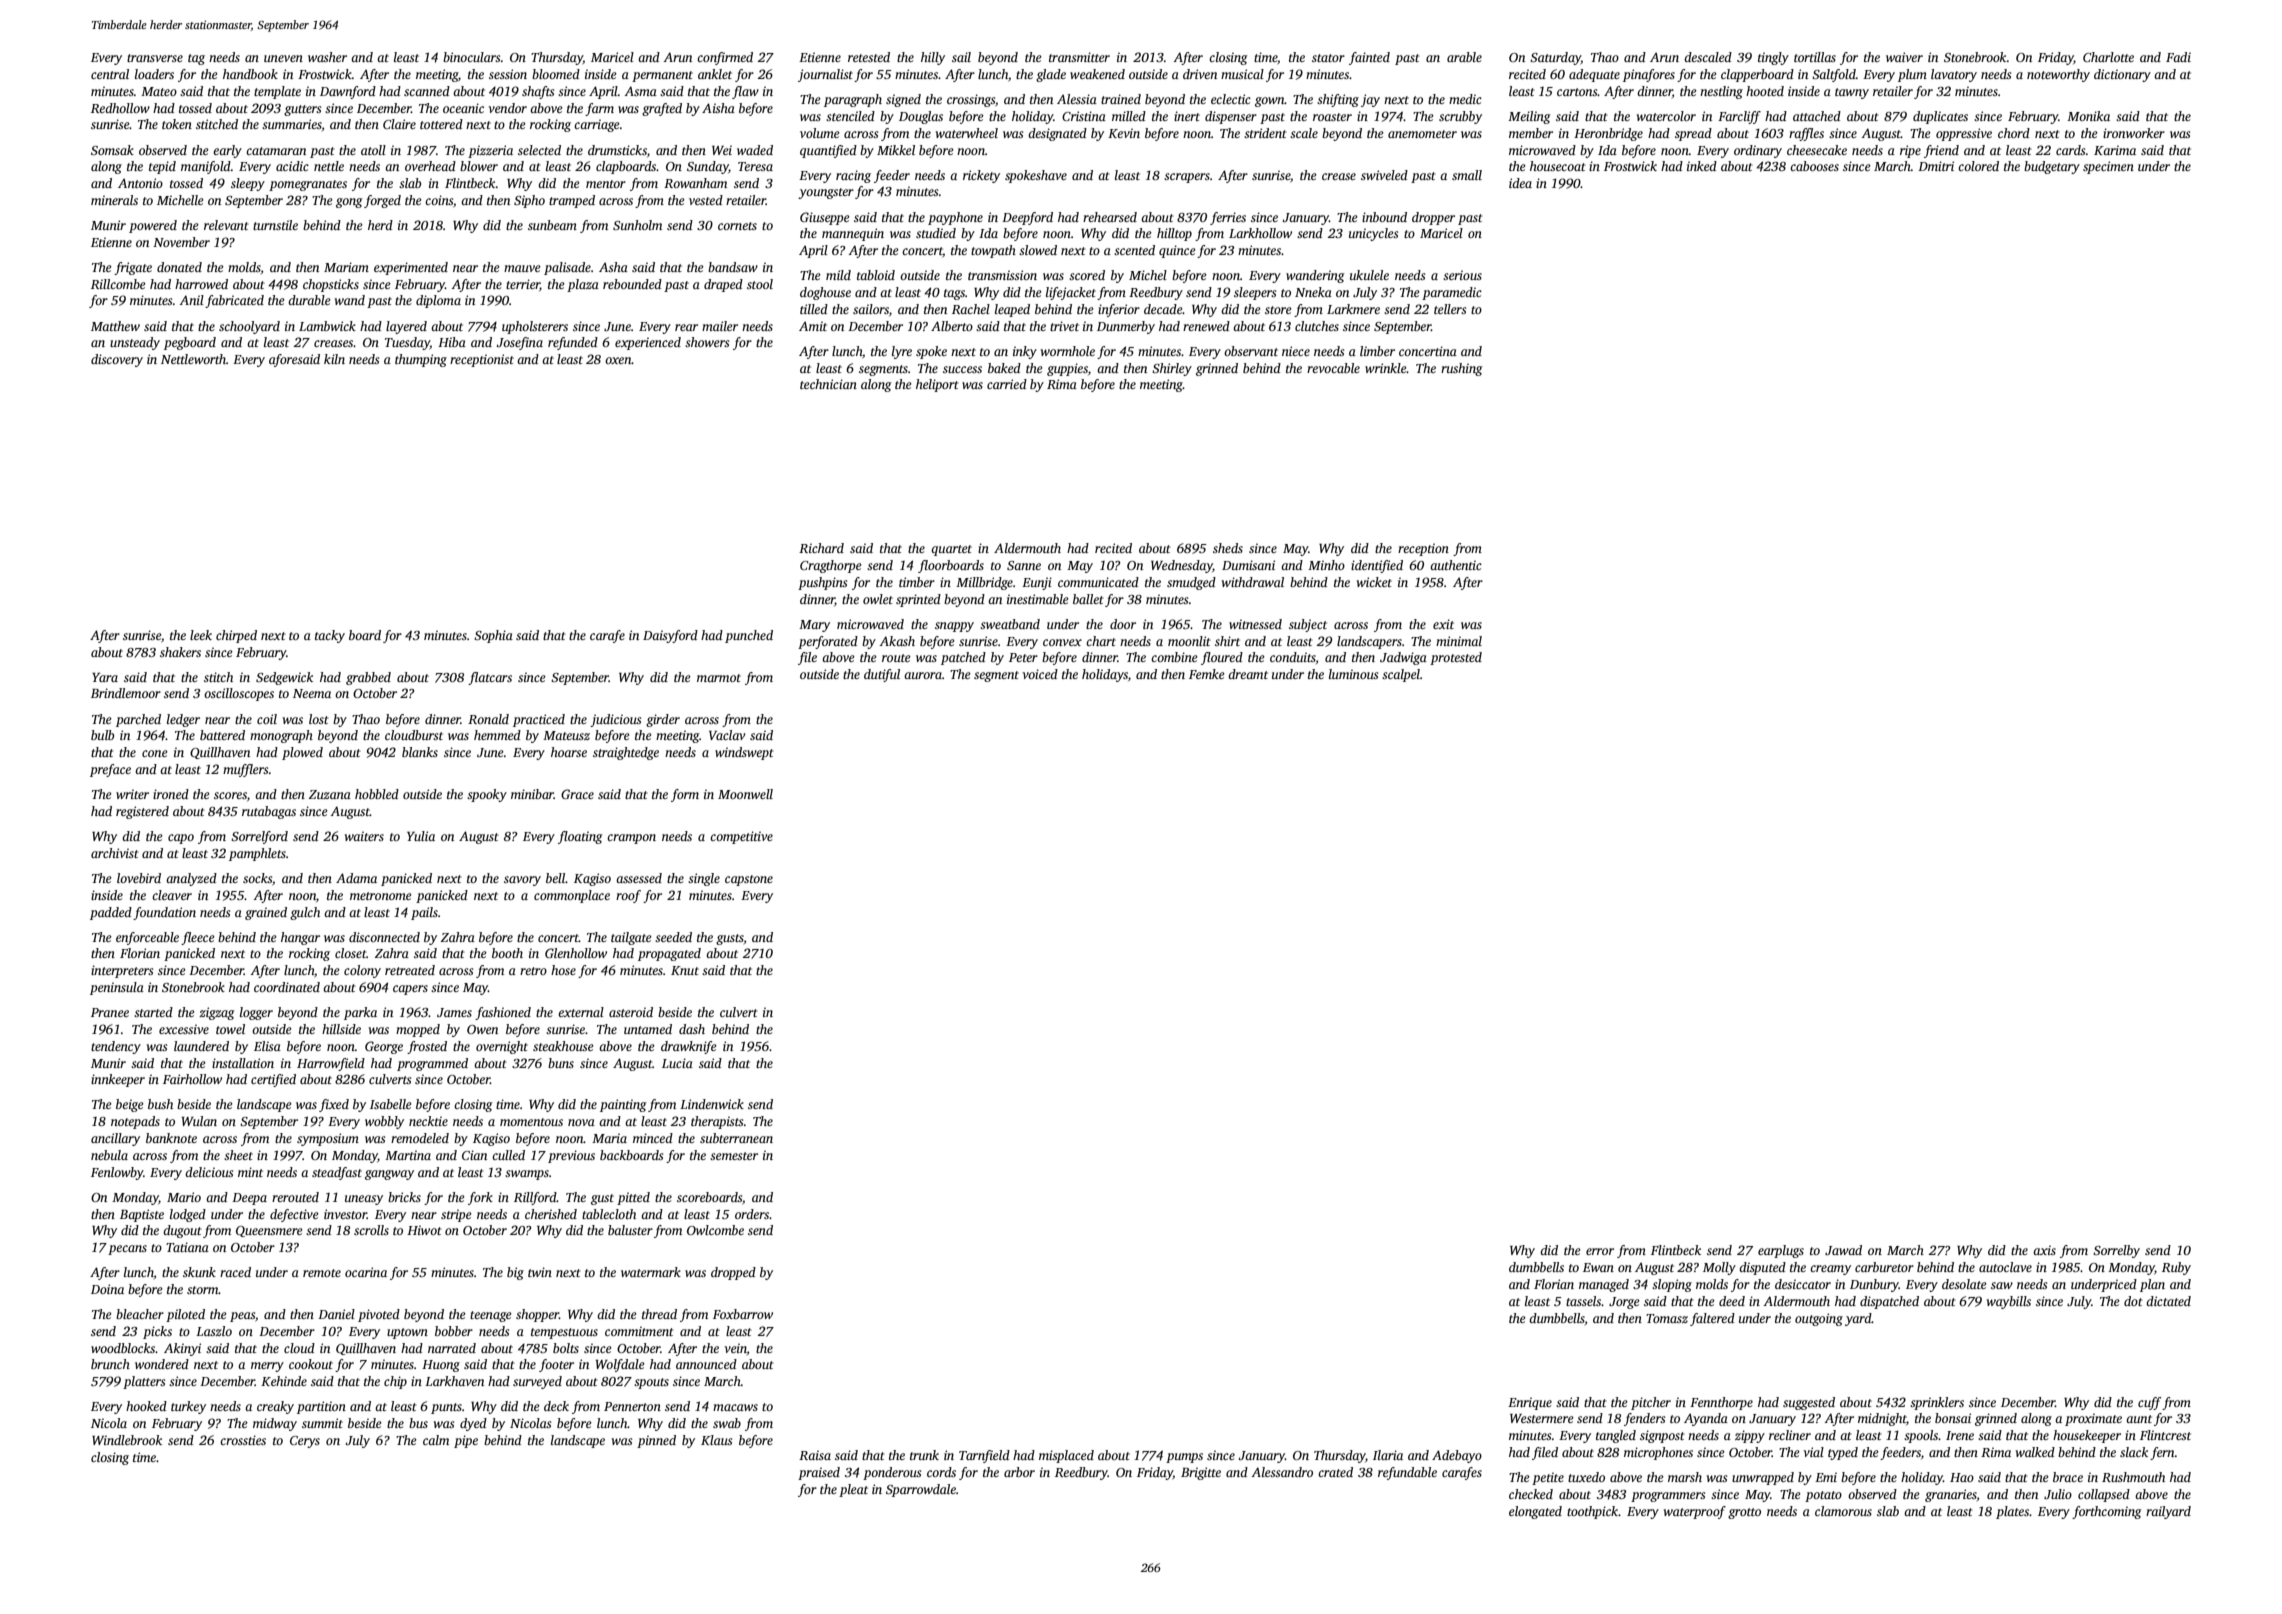 The width and height of the page is (2282, 1614). Describe the element at coordinates (117, 1173) in the page. I see `Fenlowby` at that location.
